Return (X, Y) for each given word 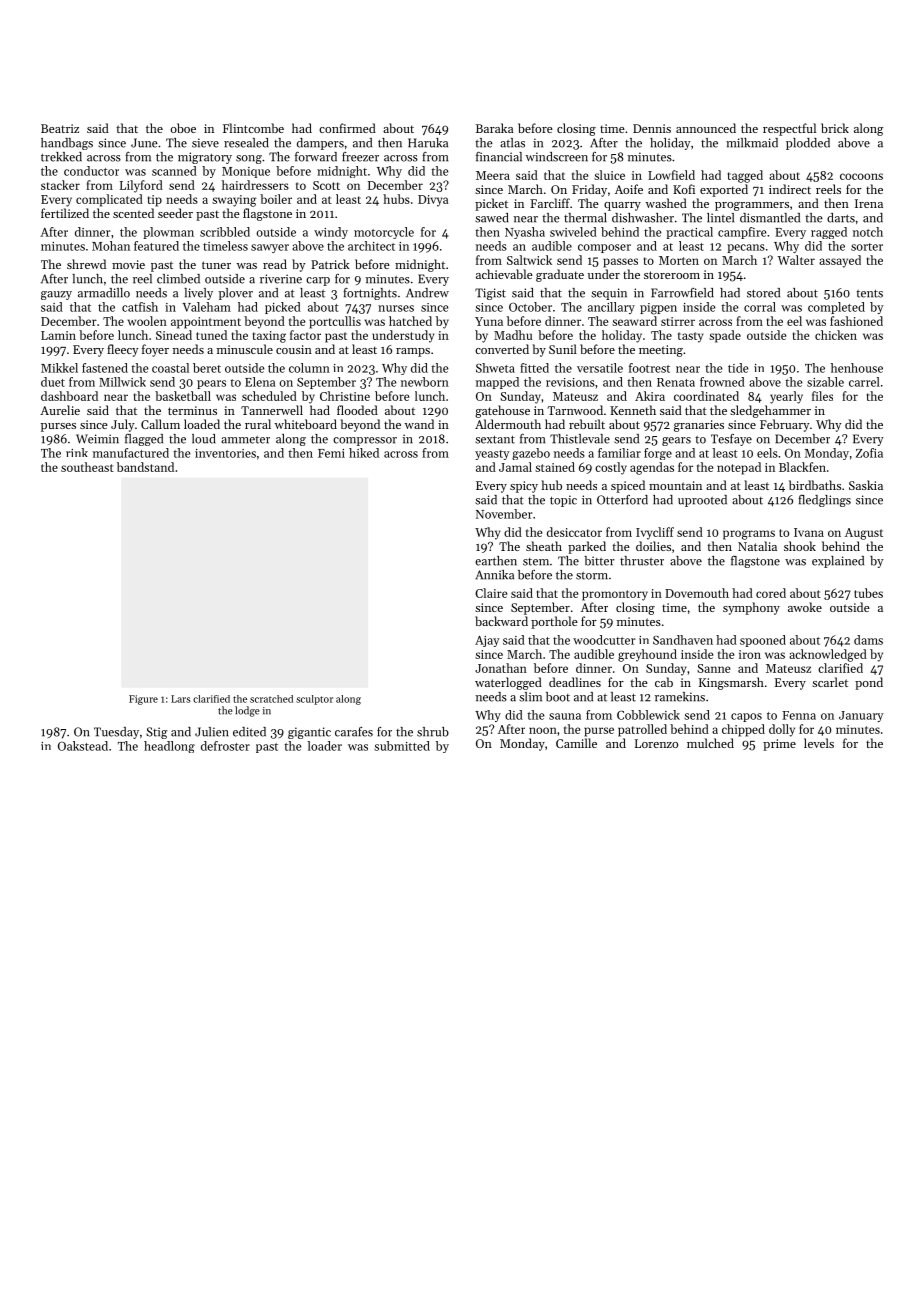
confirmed (347, 128)
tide (738, 368)
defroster (225, 746)
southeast (87, 467)
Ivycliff (655, 533)
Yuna (489, 321)
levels (819, 743)
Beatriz (60, 128)
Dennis (652, 128)
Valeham (206, 307)
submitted (402, 746)
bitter (599, 561)
